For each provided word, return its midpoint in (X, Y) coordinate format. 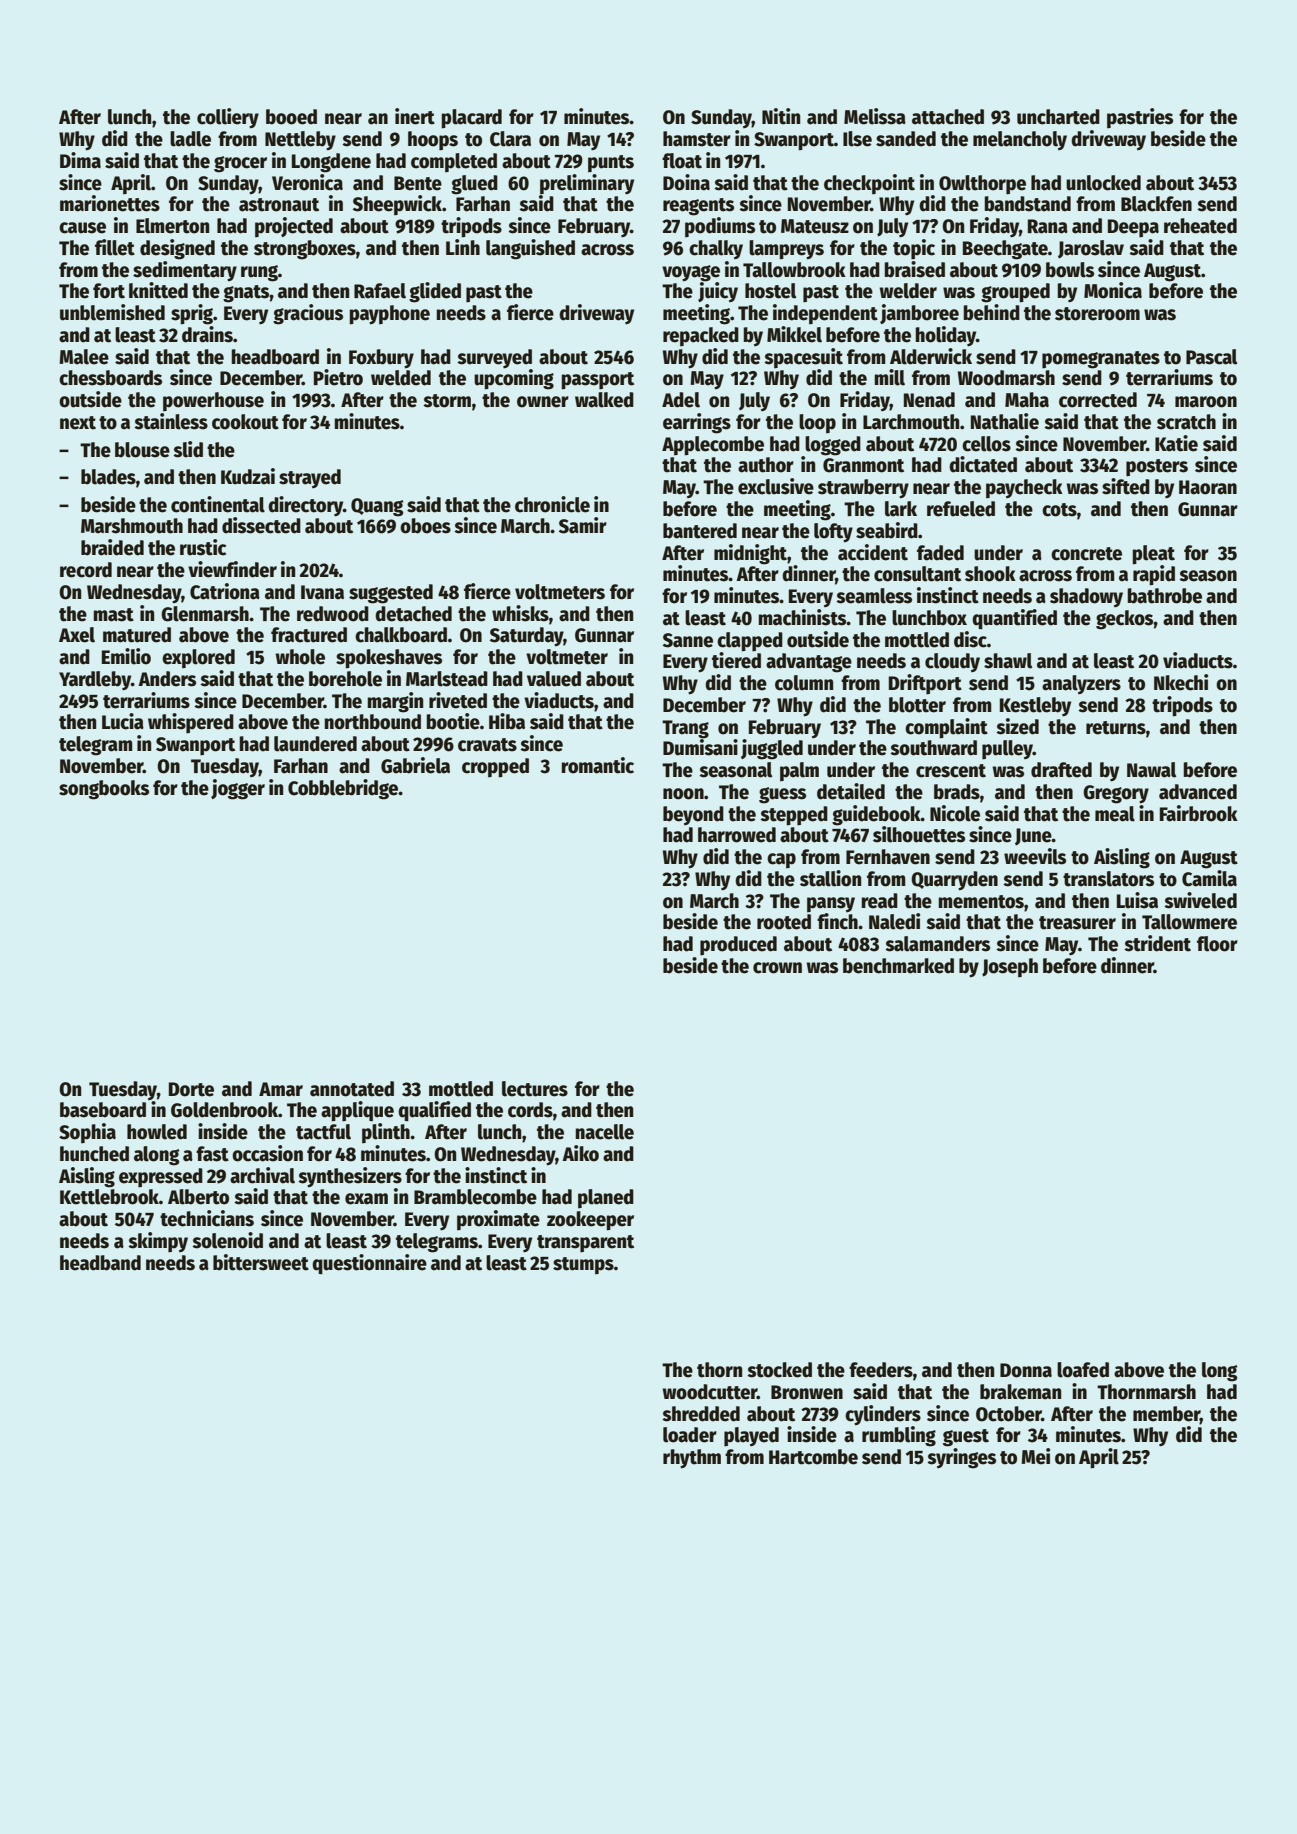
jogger (238, 789)
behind (991, 312)
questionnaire (369, 1264)
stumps (583, 1265)
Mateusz (815, 226)
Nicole (955, 813)
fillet (115, 247)
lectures (535, 1089)
